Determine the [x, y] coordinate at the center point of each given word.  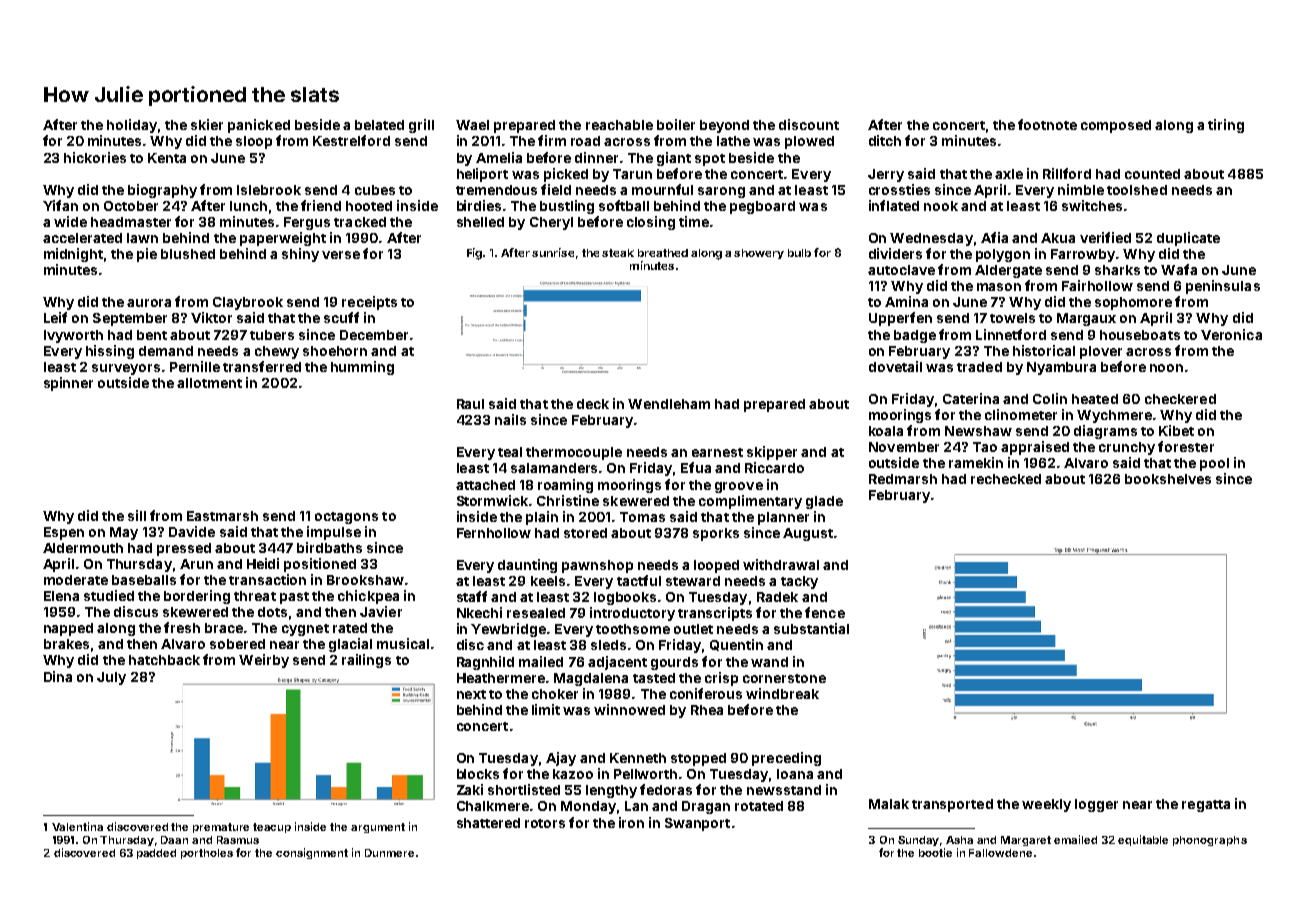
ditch [885, 140]
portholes [207, 854]
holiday [132, 126]
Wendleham [669, 404]
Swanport [697, 824]
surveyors [126, 369]
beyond [724, 126]
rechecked [1006, 479]
